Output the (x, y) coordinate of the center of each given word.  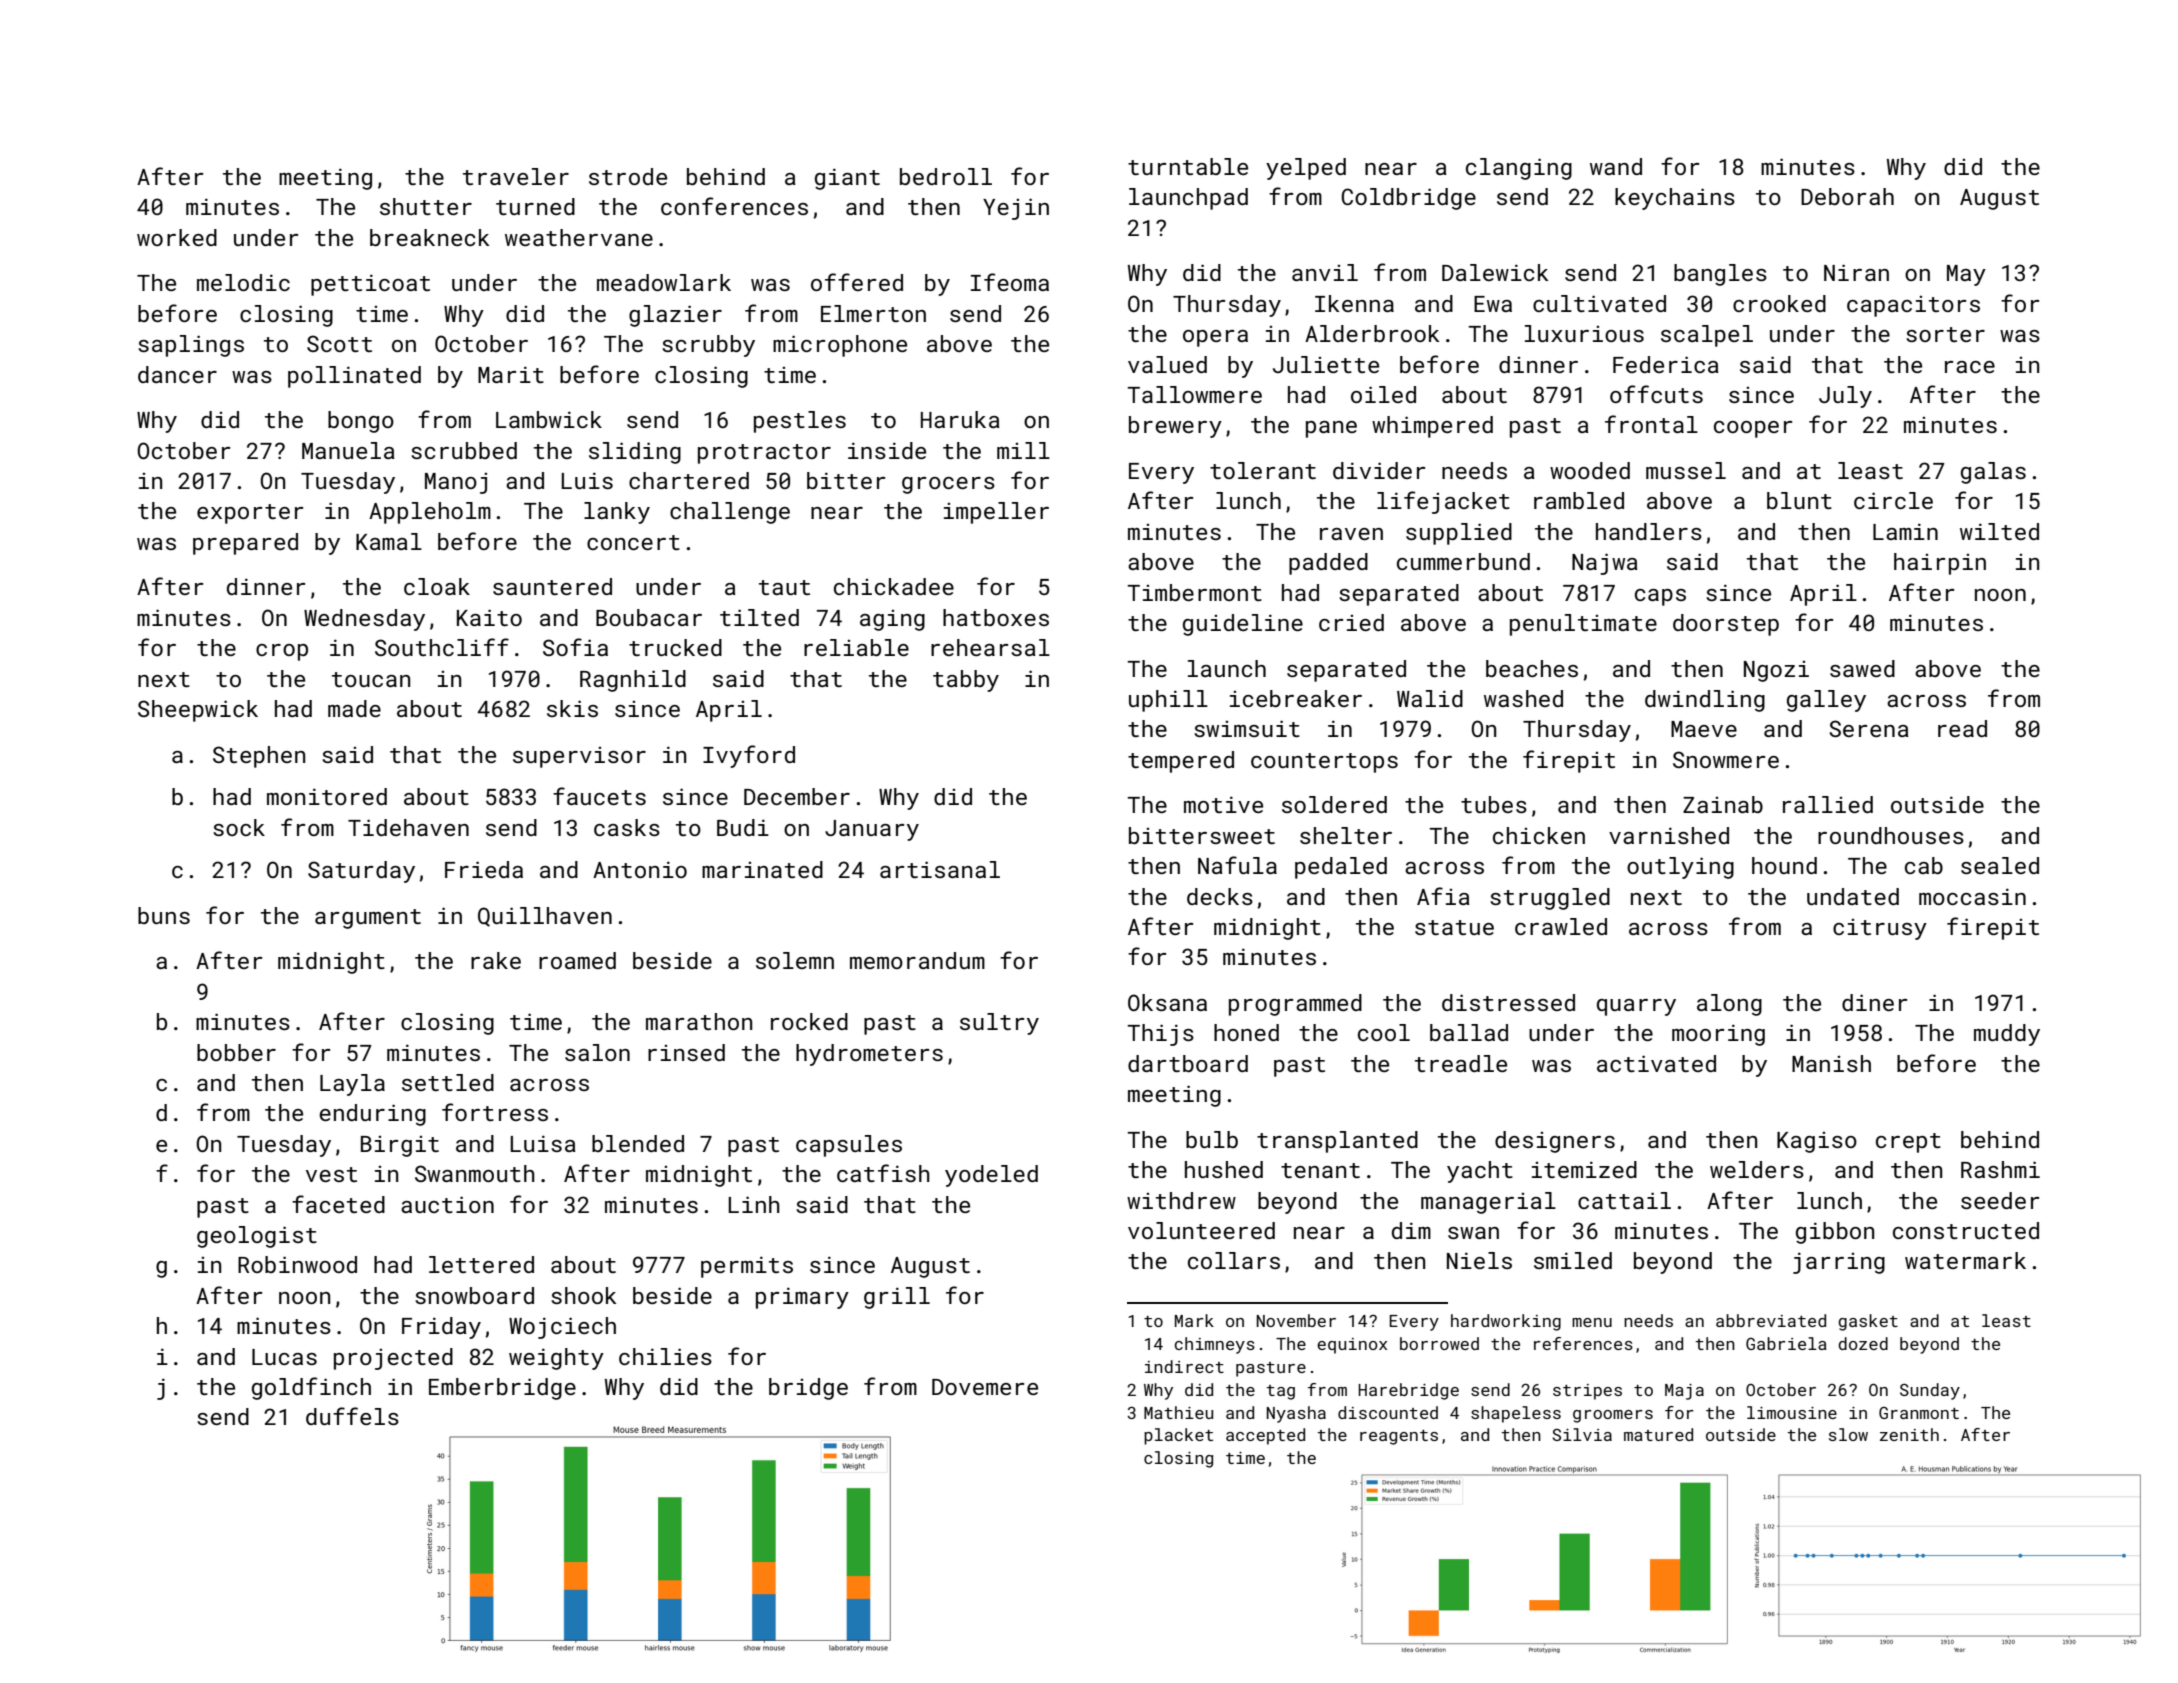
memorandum (917, 960)
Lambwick (549, 419)
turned (535, 206)
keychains (1675, 199)
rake (496, 960)
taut (784, 587)
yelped (1306, 169)
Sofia (575, 647)
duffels (352, 1416)
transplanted (1337, 1142)
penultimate (1583, 625)
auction (447, 1204)
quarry (1636, 1007)
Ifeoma (1010, 282)
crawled (1561, 926)
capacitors (1913, 306)
